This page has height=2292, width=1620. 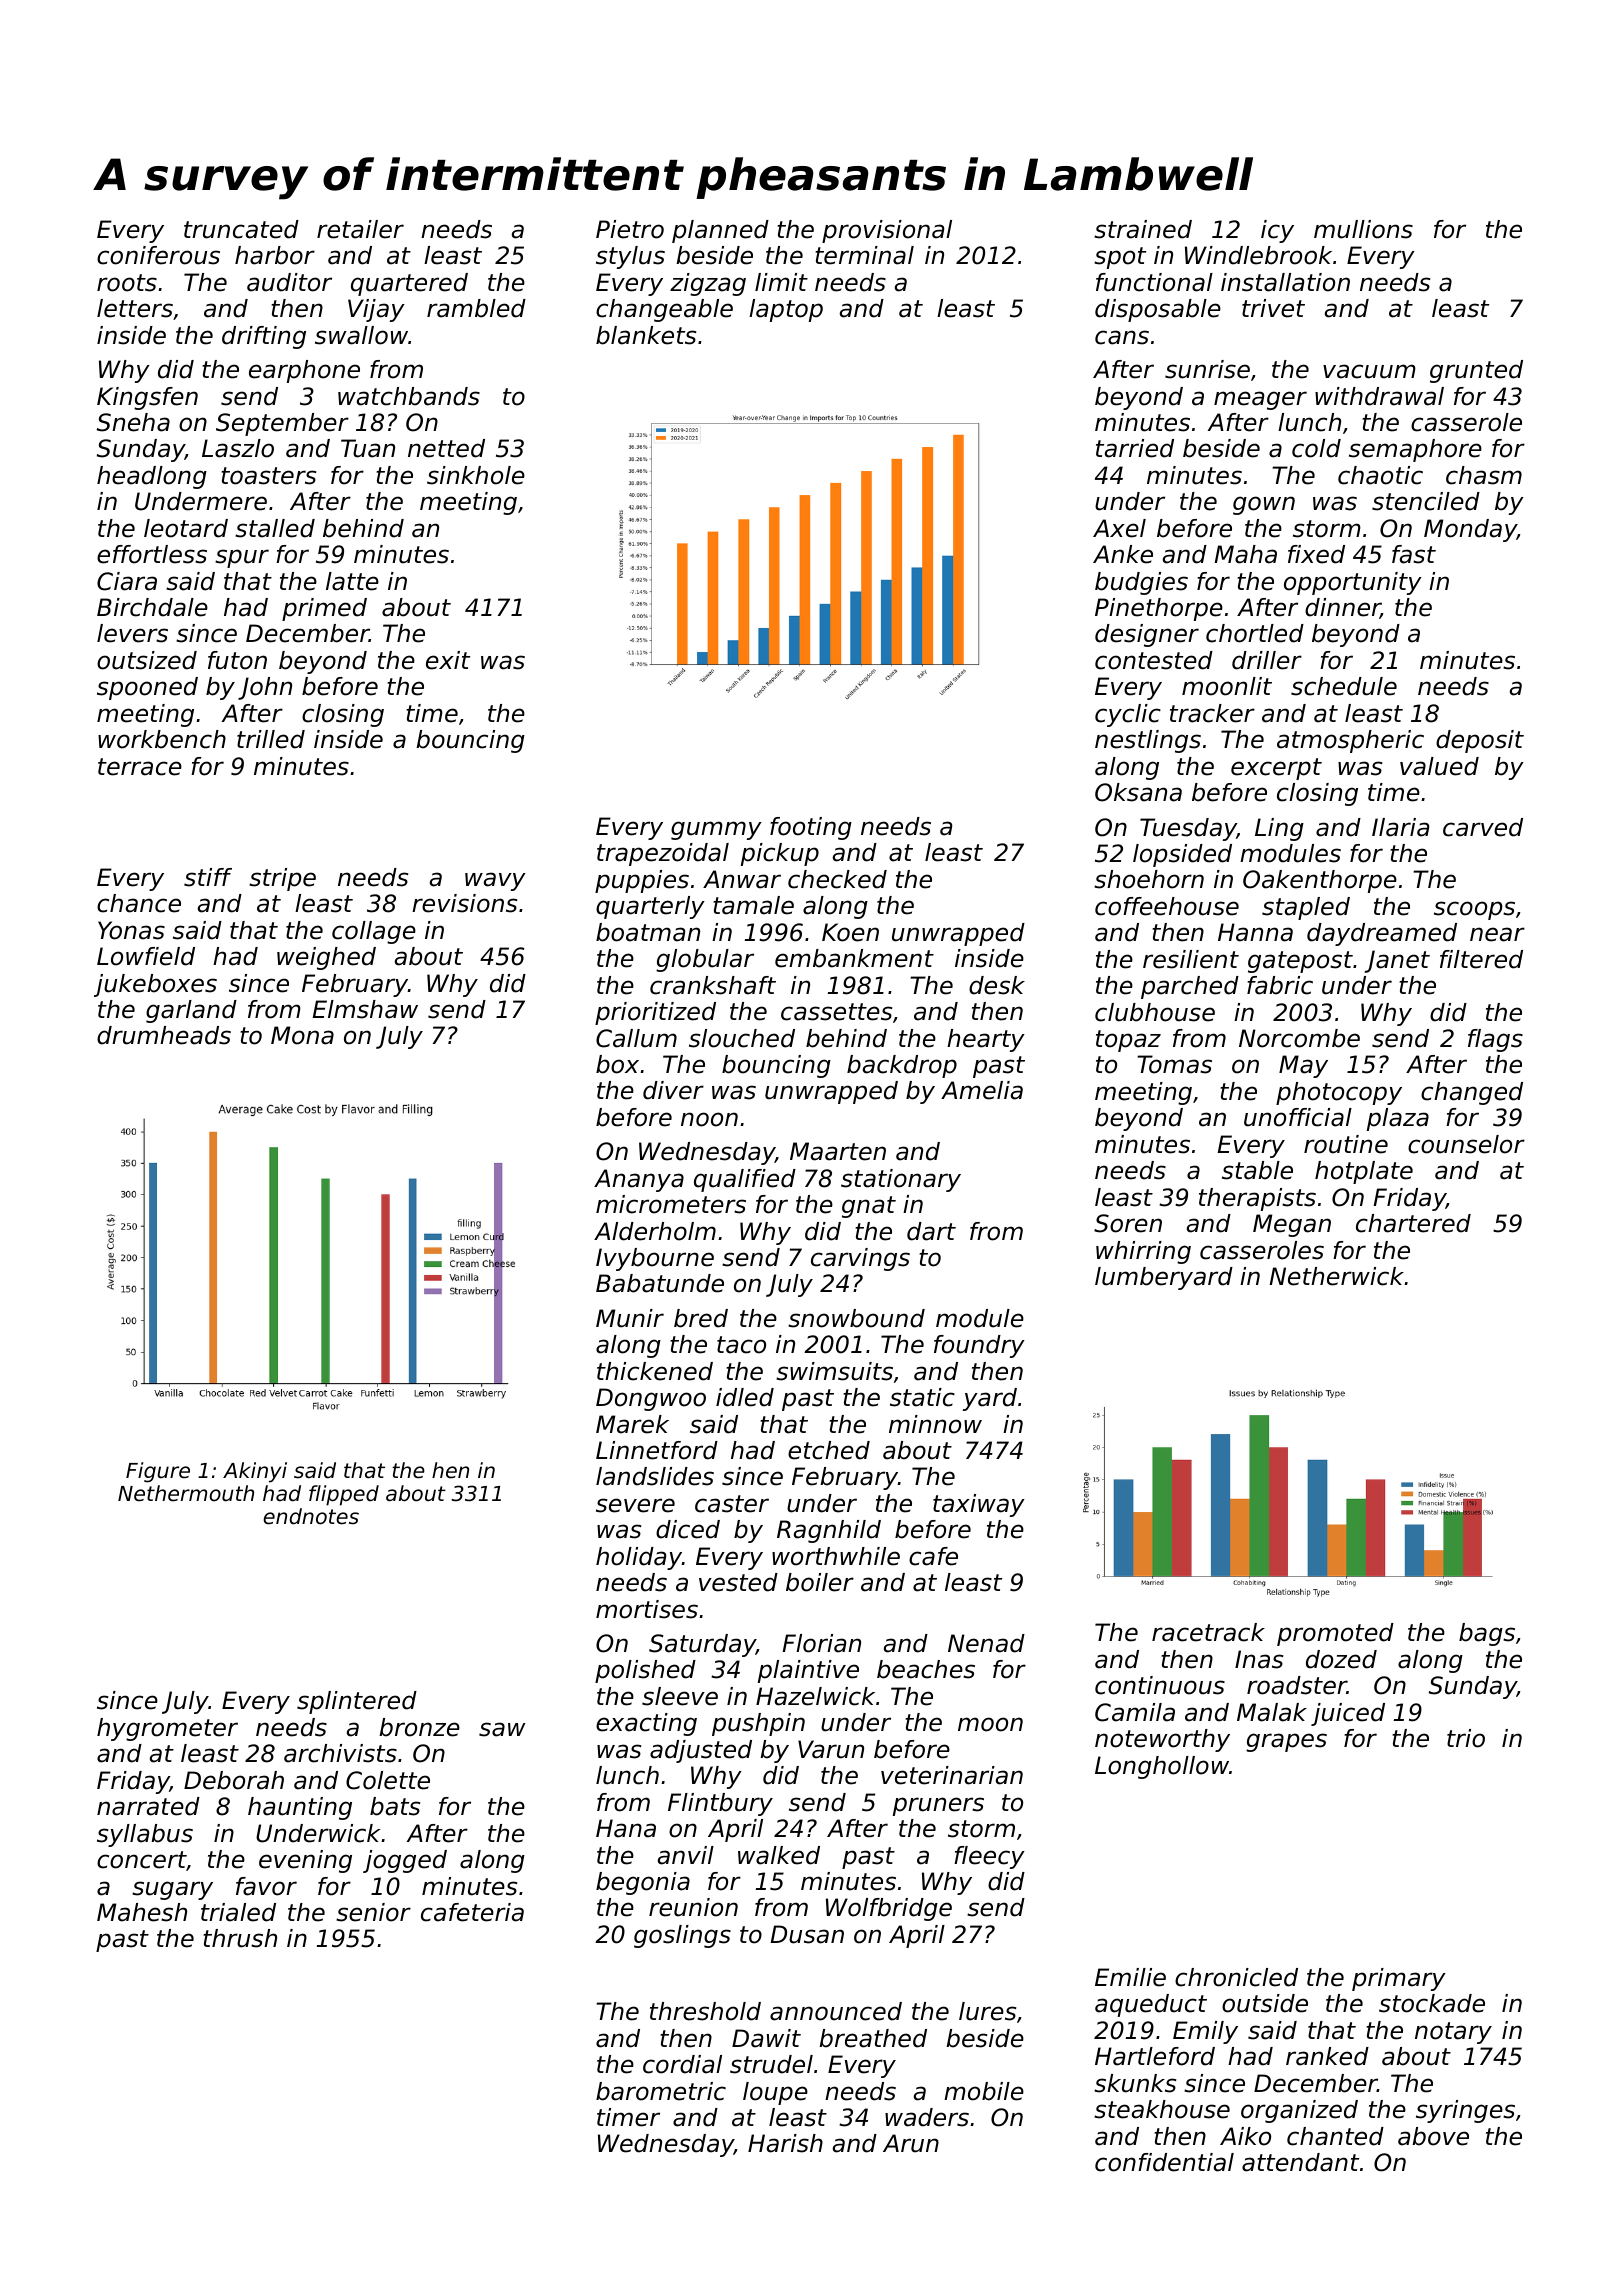 I want to click on latte, so click(x=352, y=581).
